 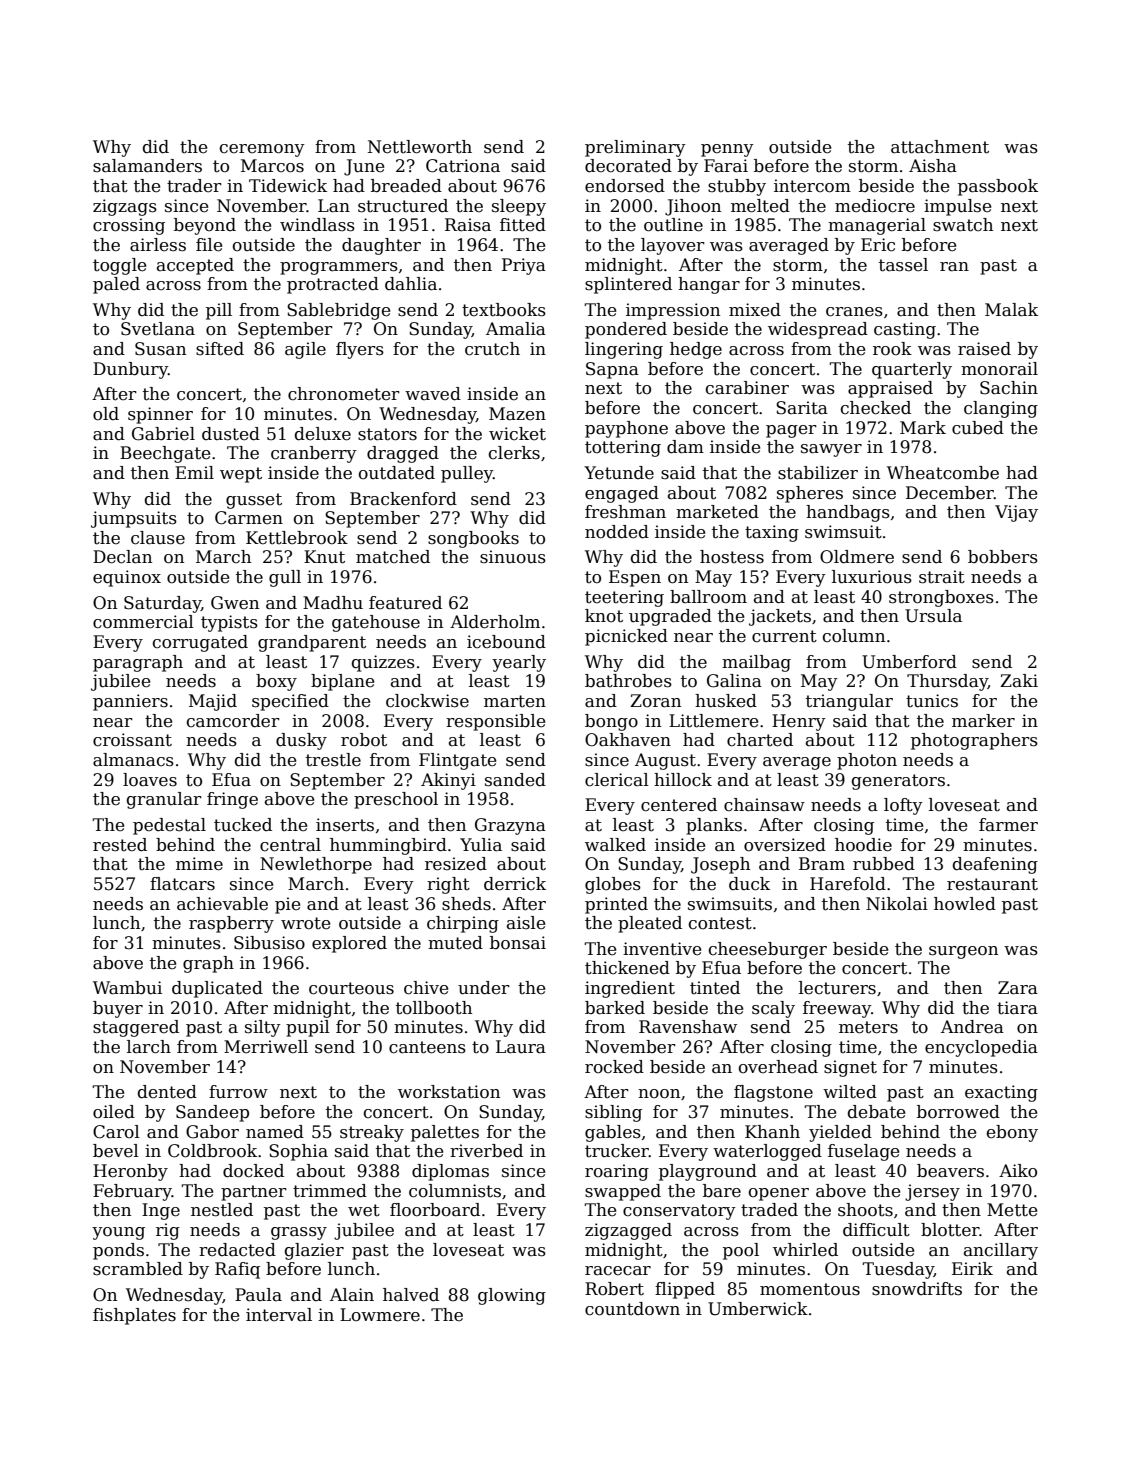 What do you see at coordinates (995, 865) in the document?
I see `deafening` at bounding box center [995, 865].
